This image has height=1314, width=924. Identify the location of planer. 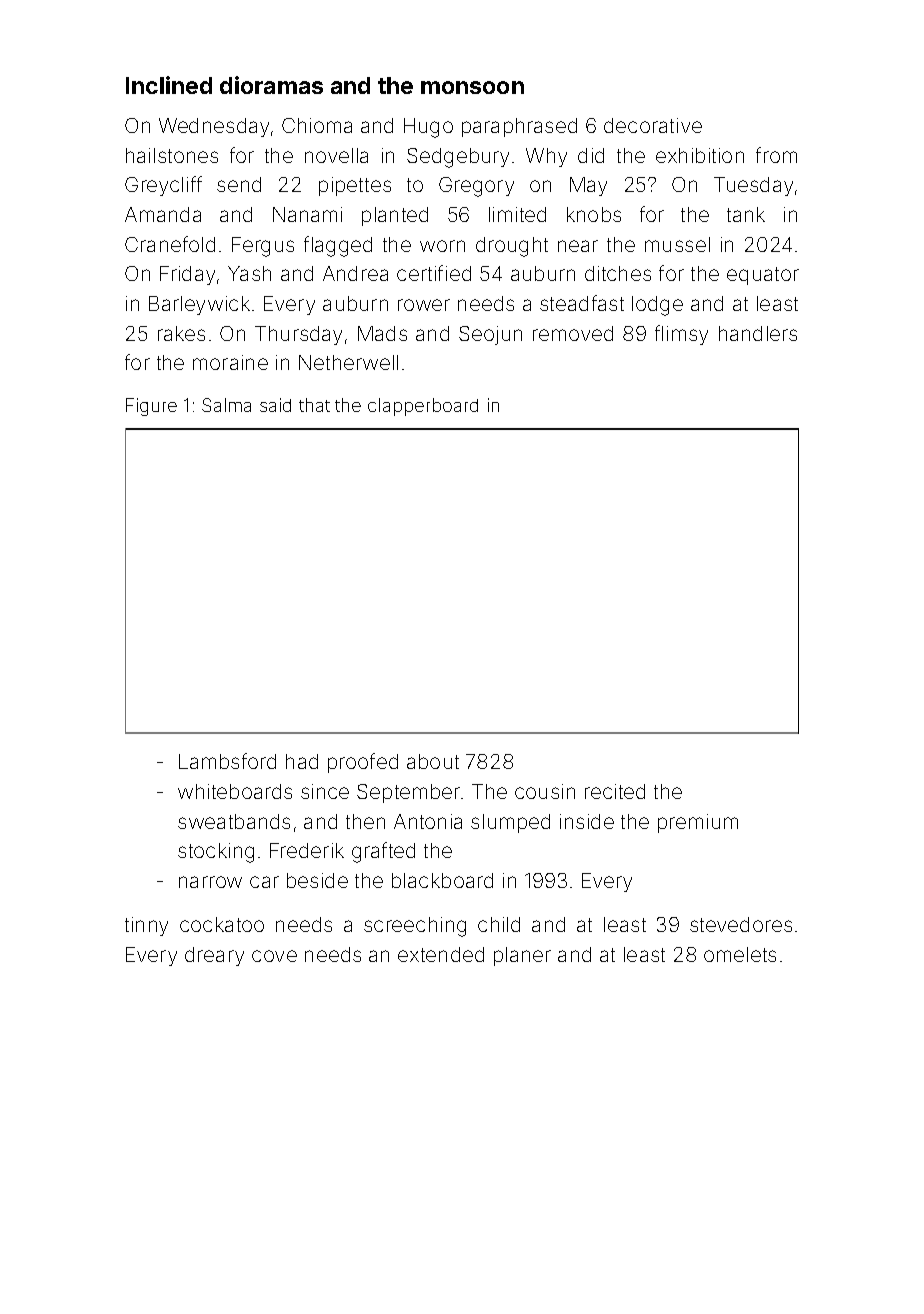
(522, 956).
